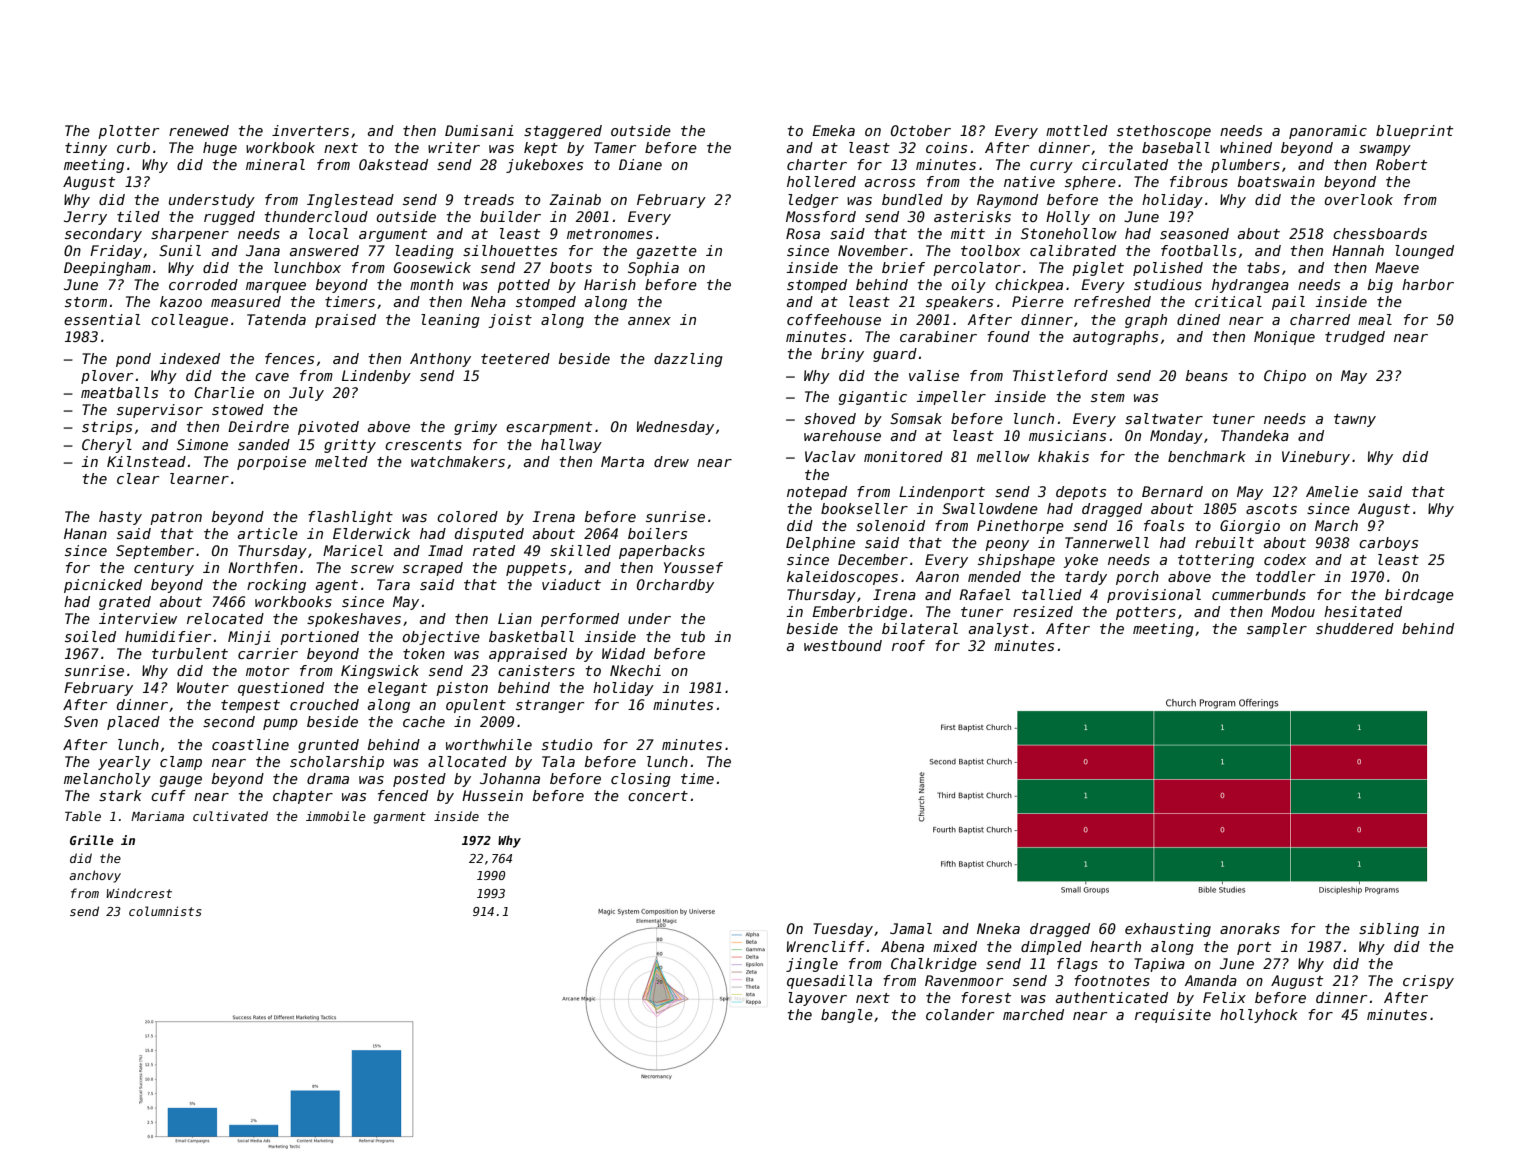 Image resolution: width=1521 pixels, height=1175 pixels. Describe the element at coordinates (580, 550) in the screenshot. I see `skilled` at that location.
